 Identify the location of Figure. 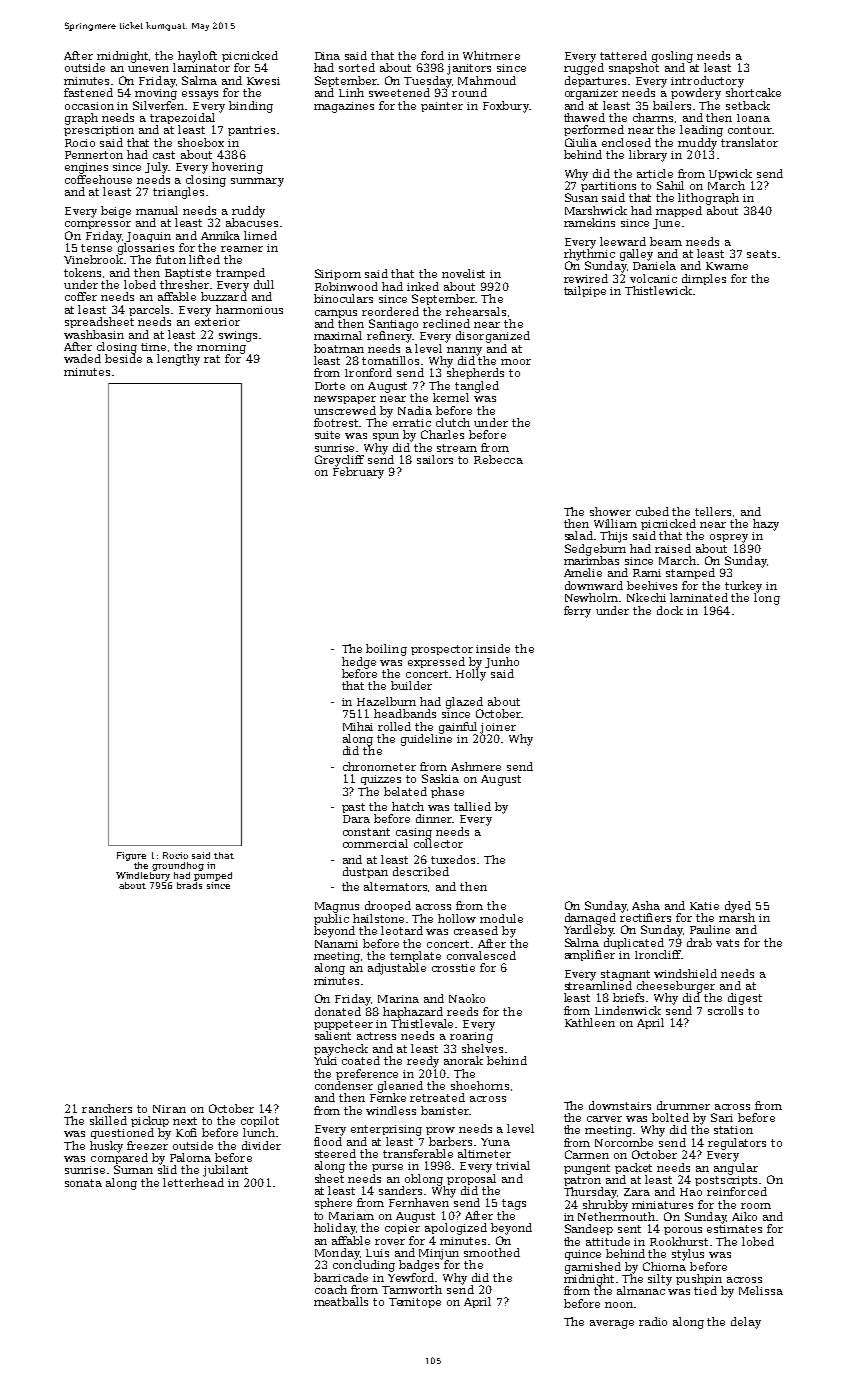
(131, 856).
